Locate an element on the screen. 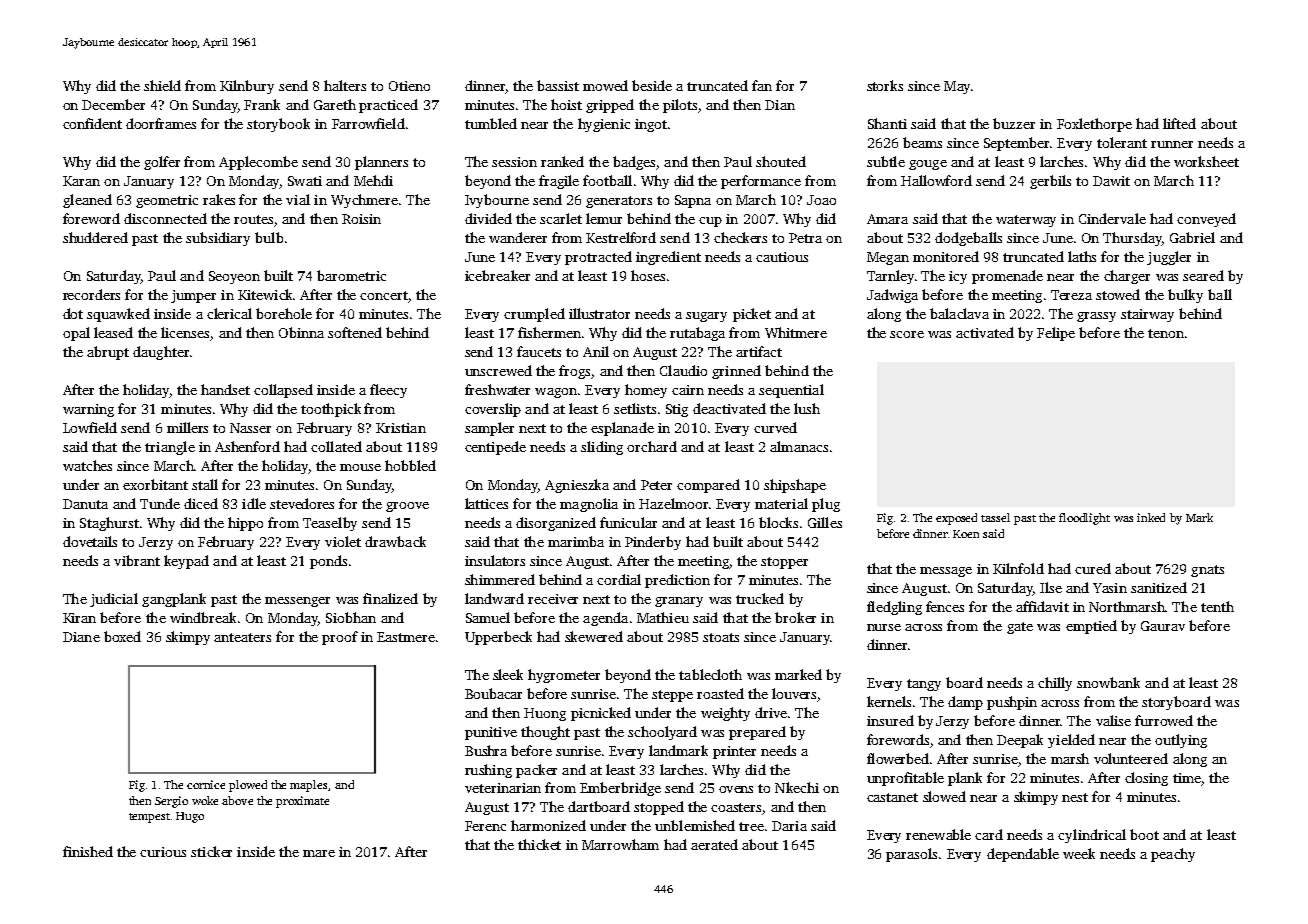 This screenshot has height=924, width=1308. coverslip is located at coordinates (493, 410).
